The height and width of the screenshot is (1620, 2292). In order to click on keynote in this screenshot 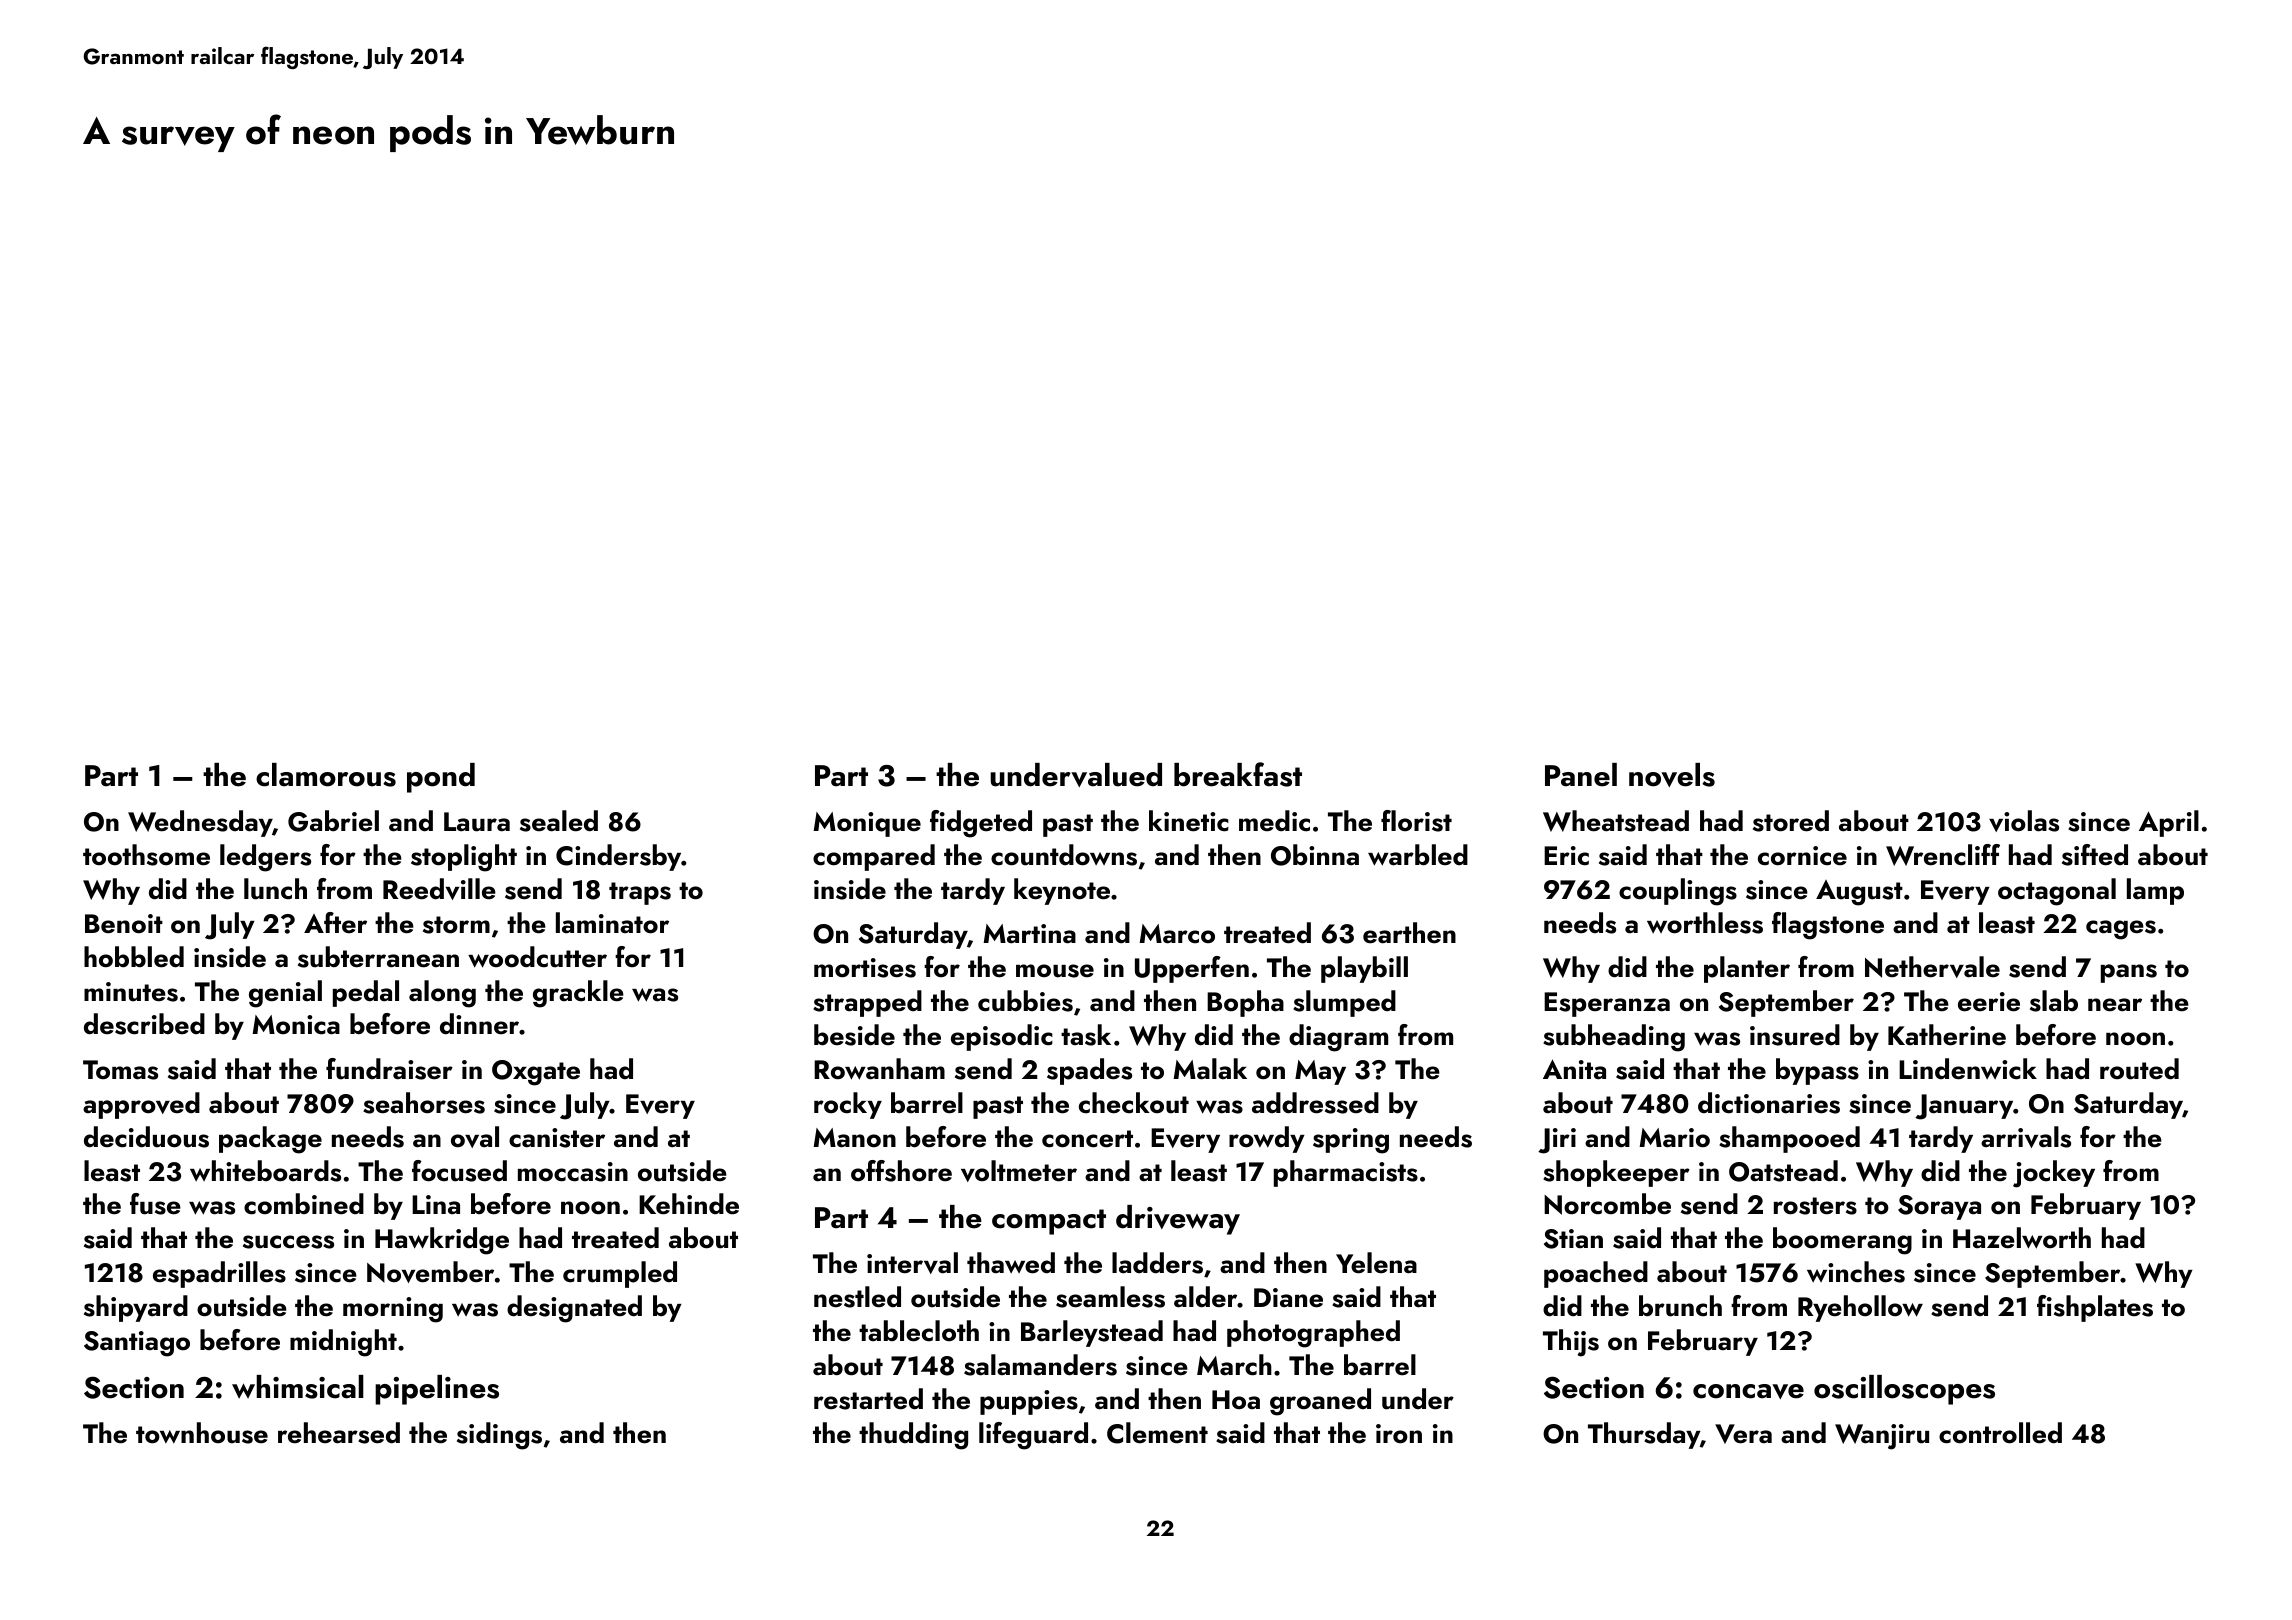, I will do `click(1062, 891)`.
